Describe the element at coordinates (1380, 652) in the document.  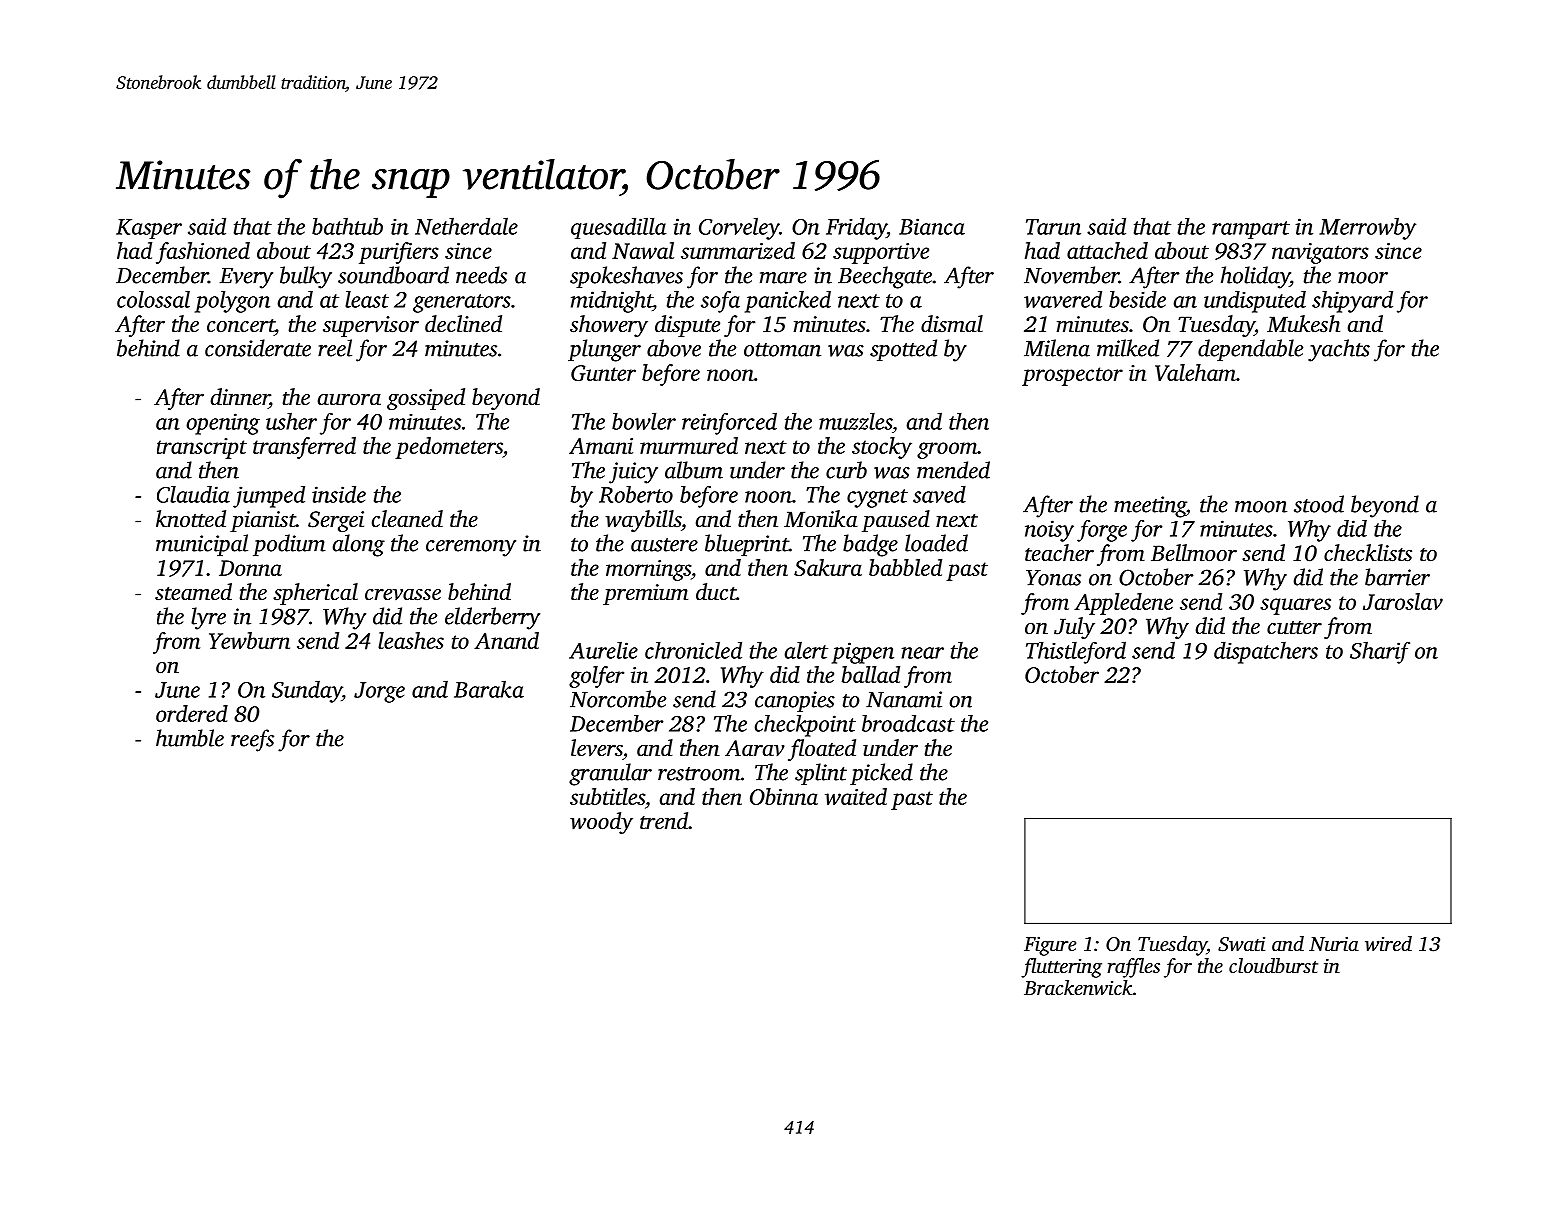
I see `Sharif` at that location.
